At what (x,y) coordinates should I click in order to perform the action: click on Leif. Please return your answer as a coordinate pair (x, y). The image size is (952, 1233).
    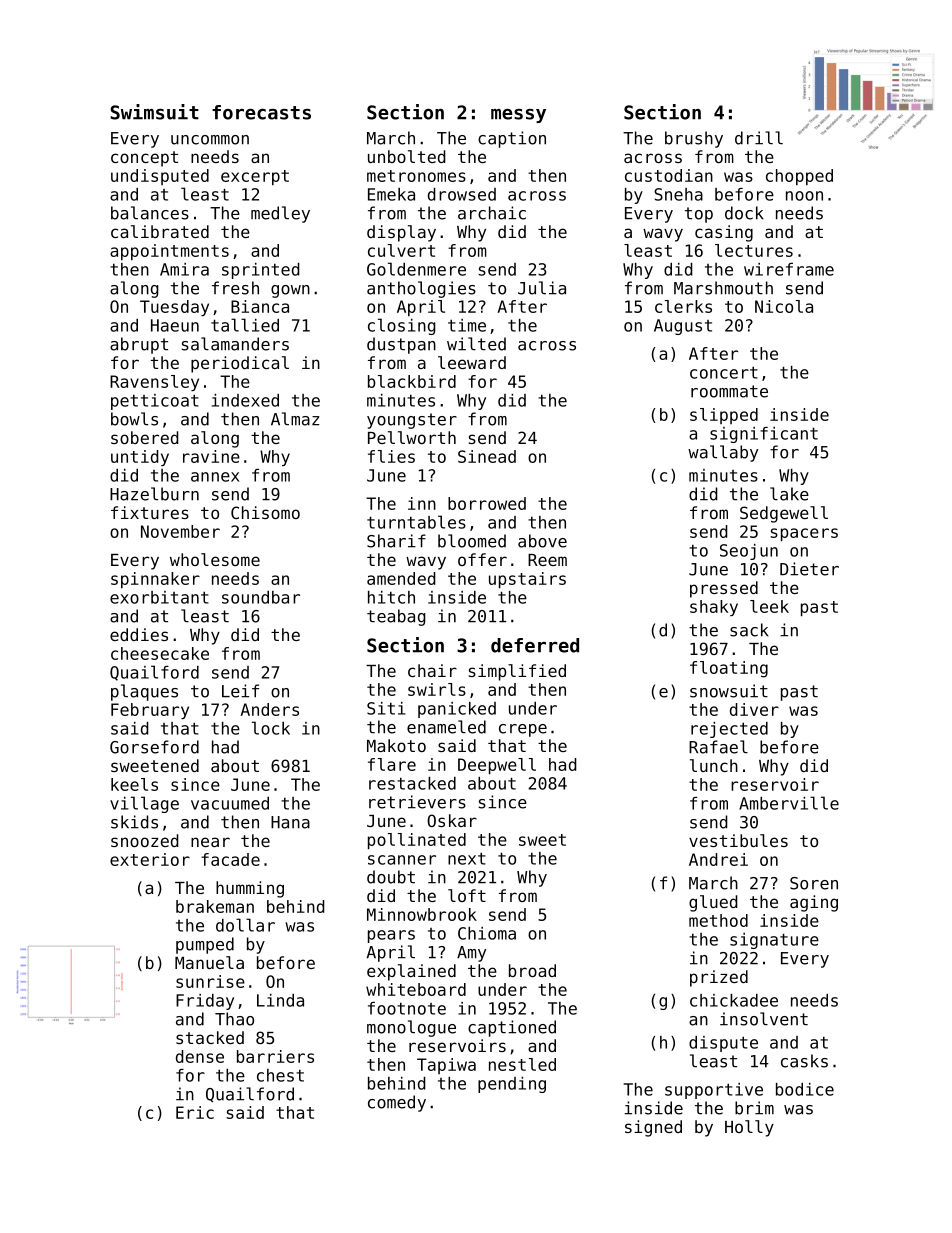
    Looking at the image, I should click on (240, 691).
